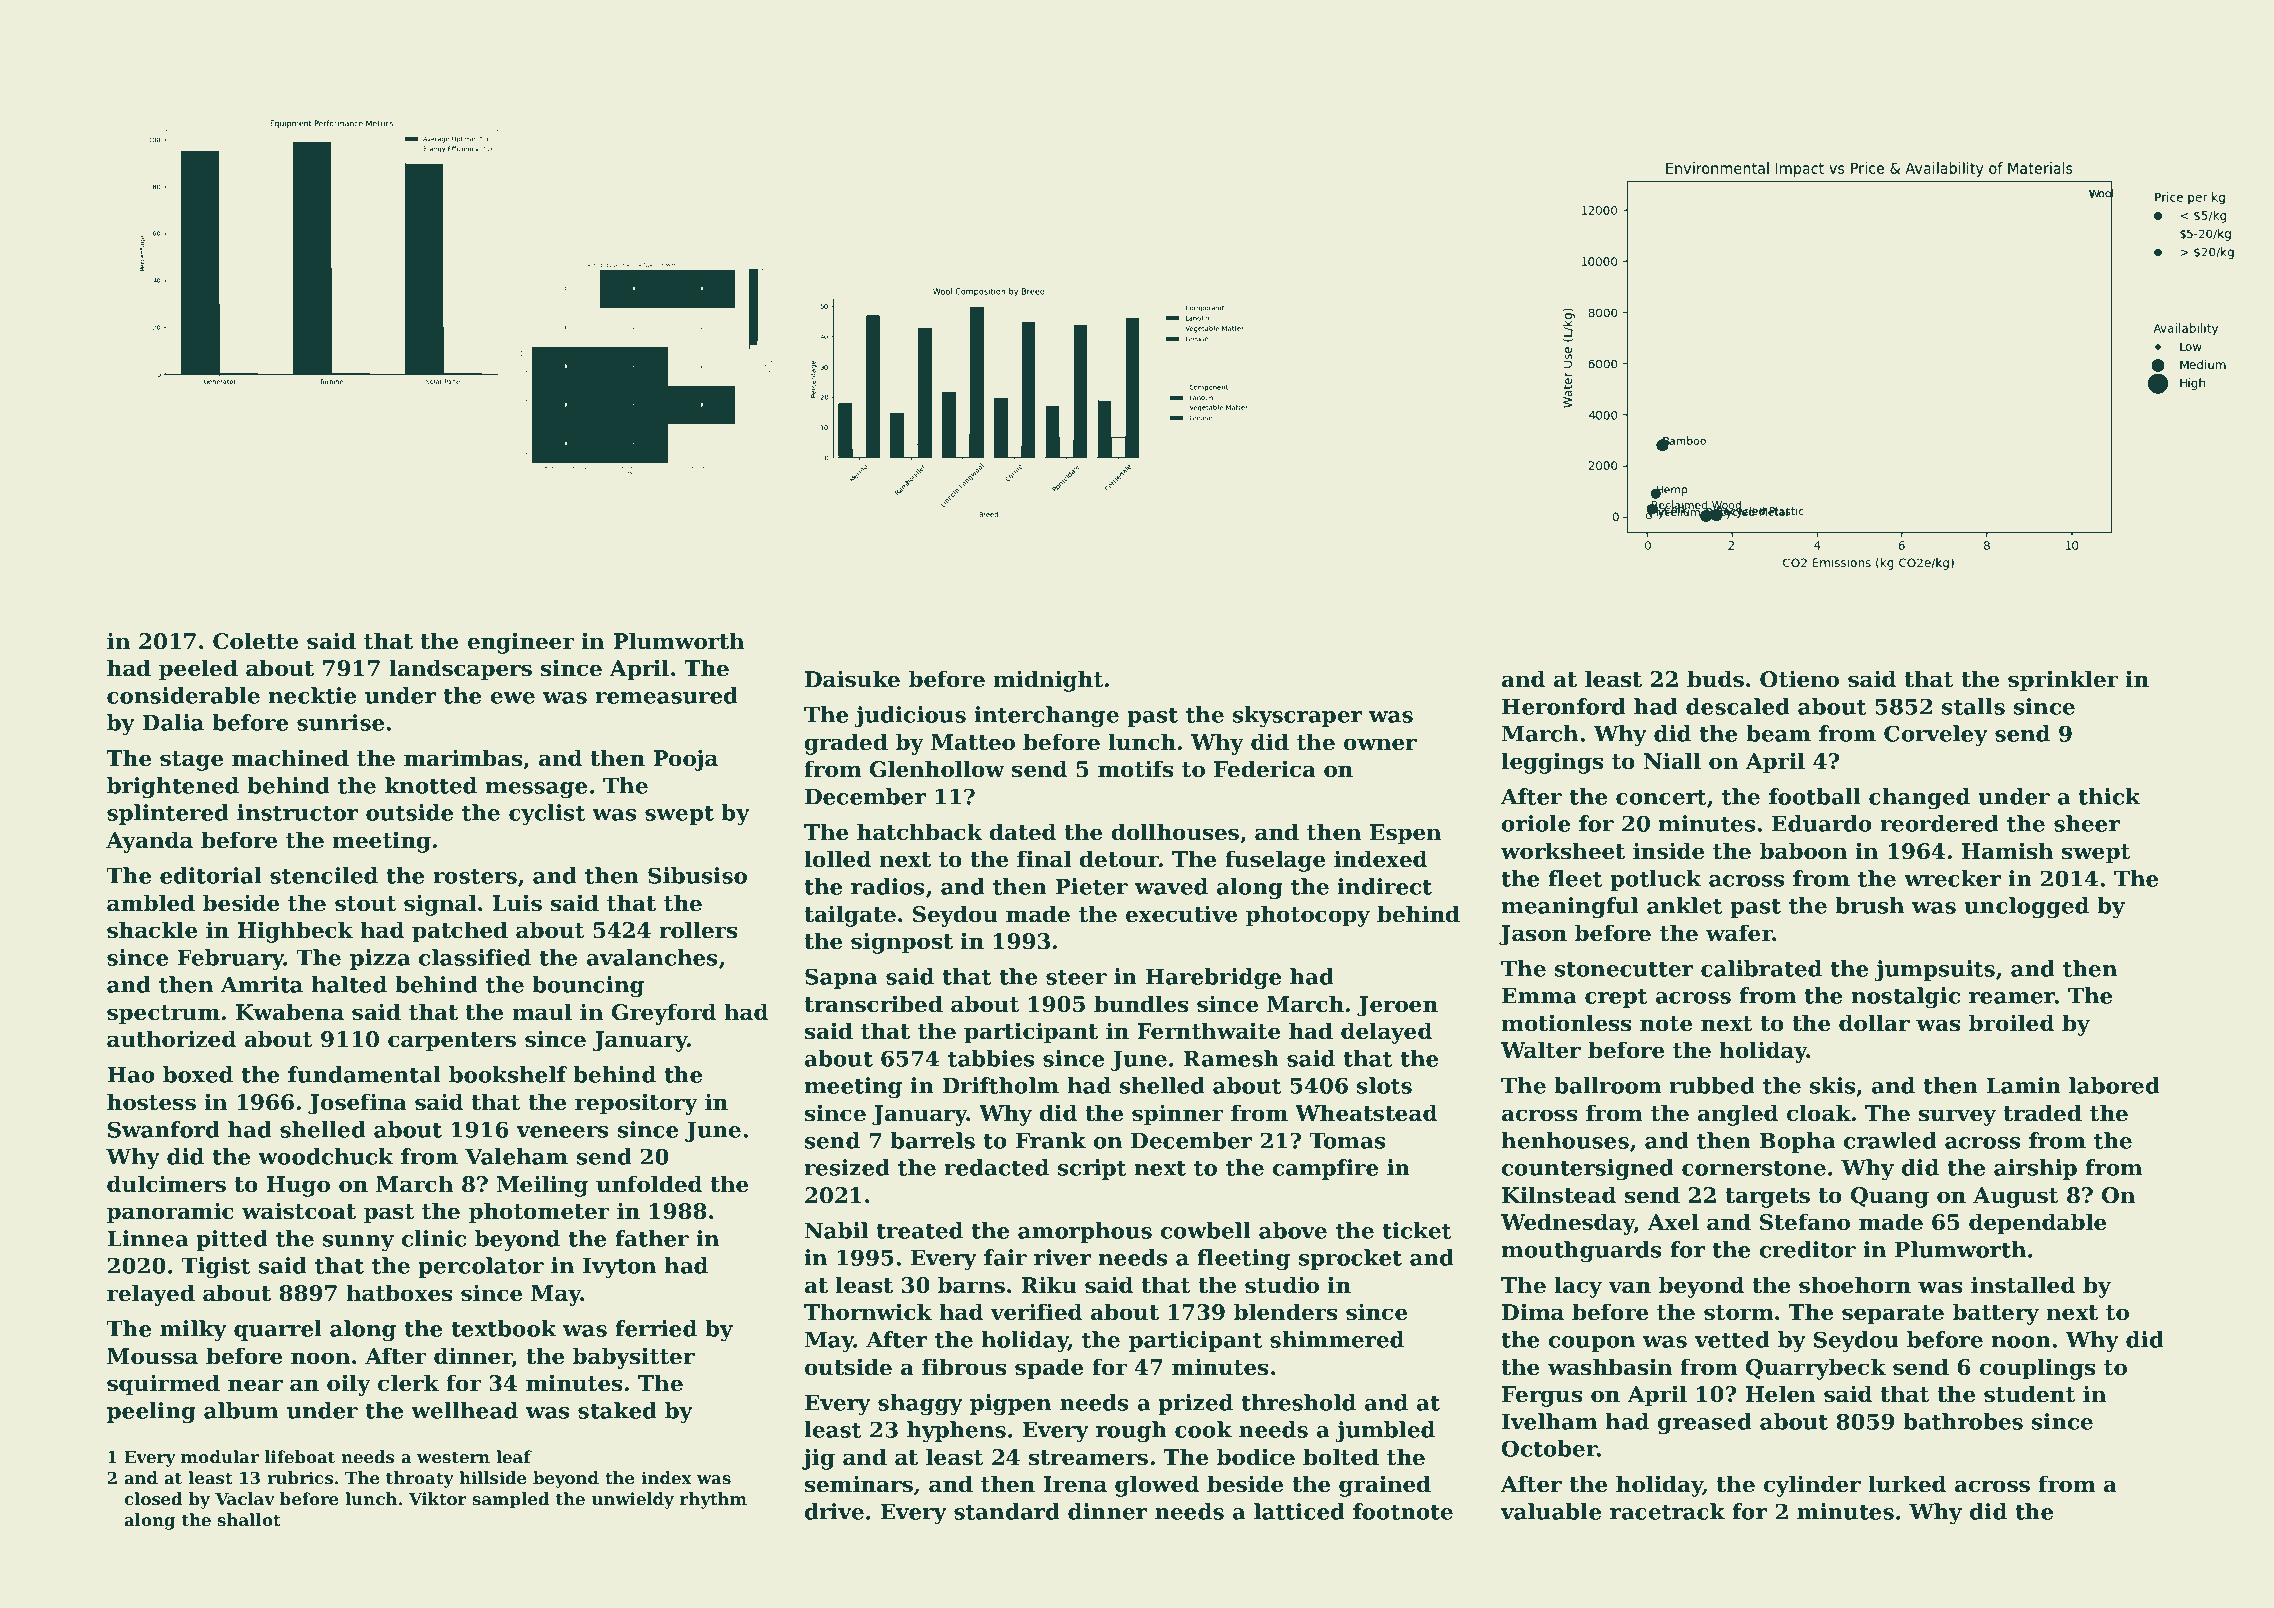 The image size is (2274, 1608). Describe the element at coordinates (1048, 681) in the screenshot. I see `midnight` at that location.
